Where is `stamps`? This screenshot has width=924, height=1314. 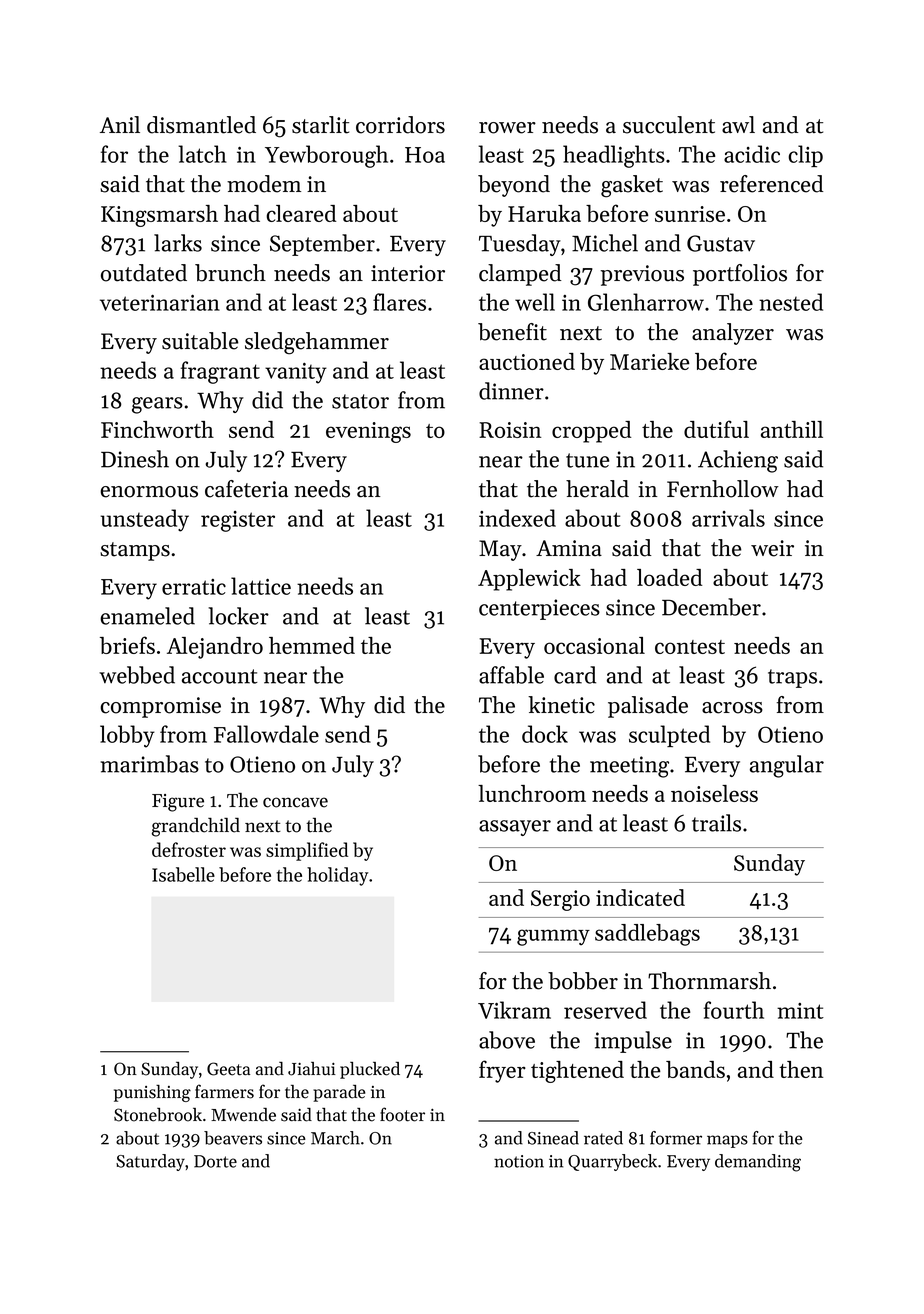 stamps is located at coordinates (135, 551).
